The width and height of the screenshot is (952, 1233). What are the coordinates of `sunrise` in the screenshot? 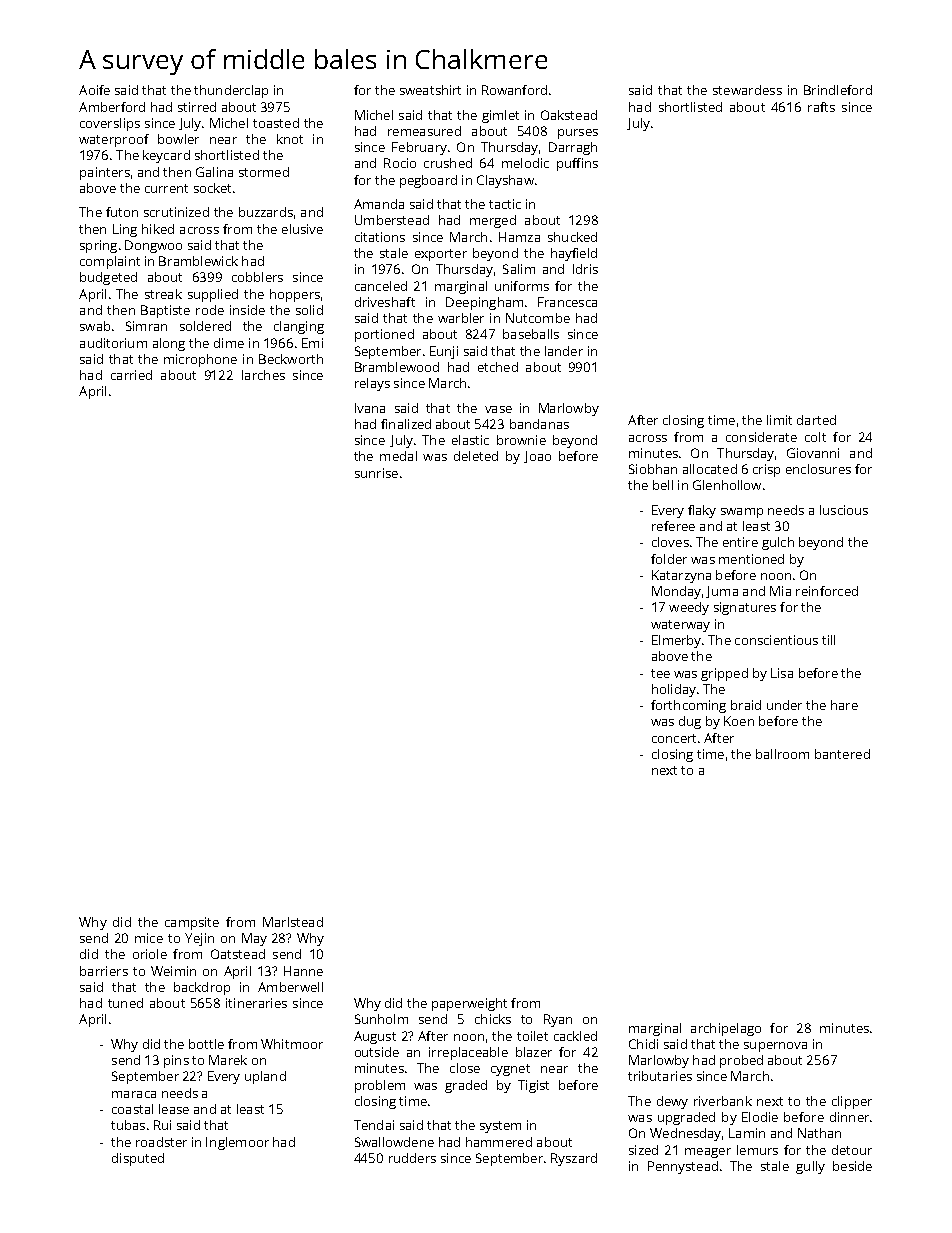 It's located at (376, 473).
